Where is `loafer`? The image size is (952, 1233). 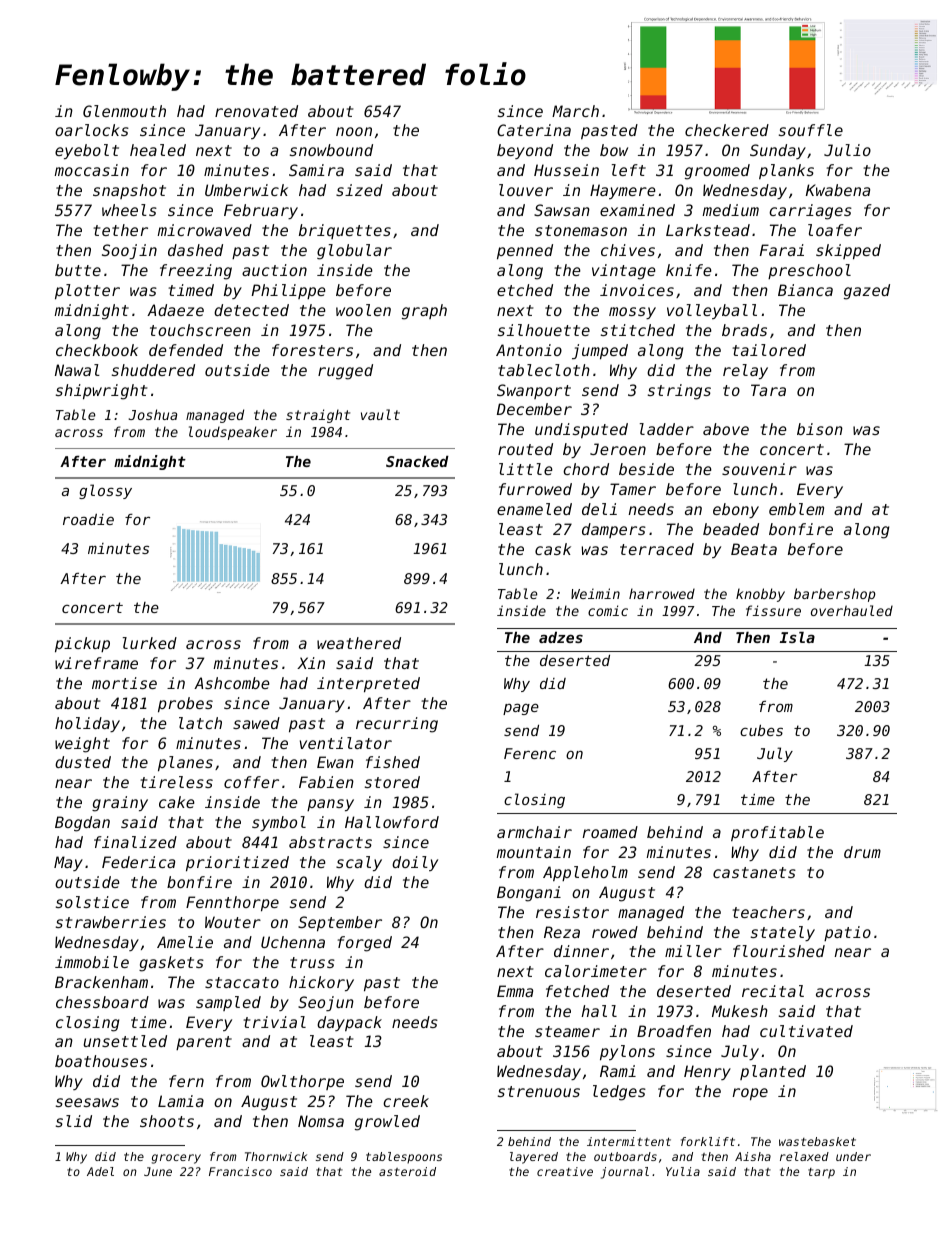
loafer is located at coordinates (835, 230).
